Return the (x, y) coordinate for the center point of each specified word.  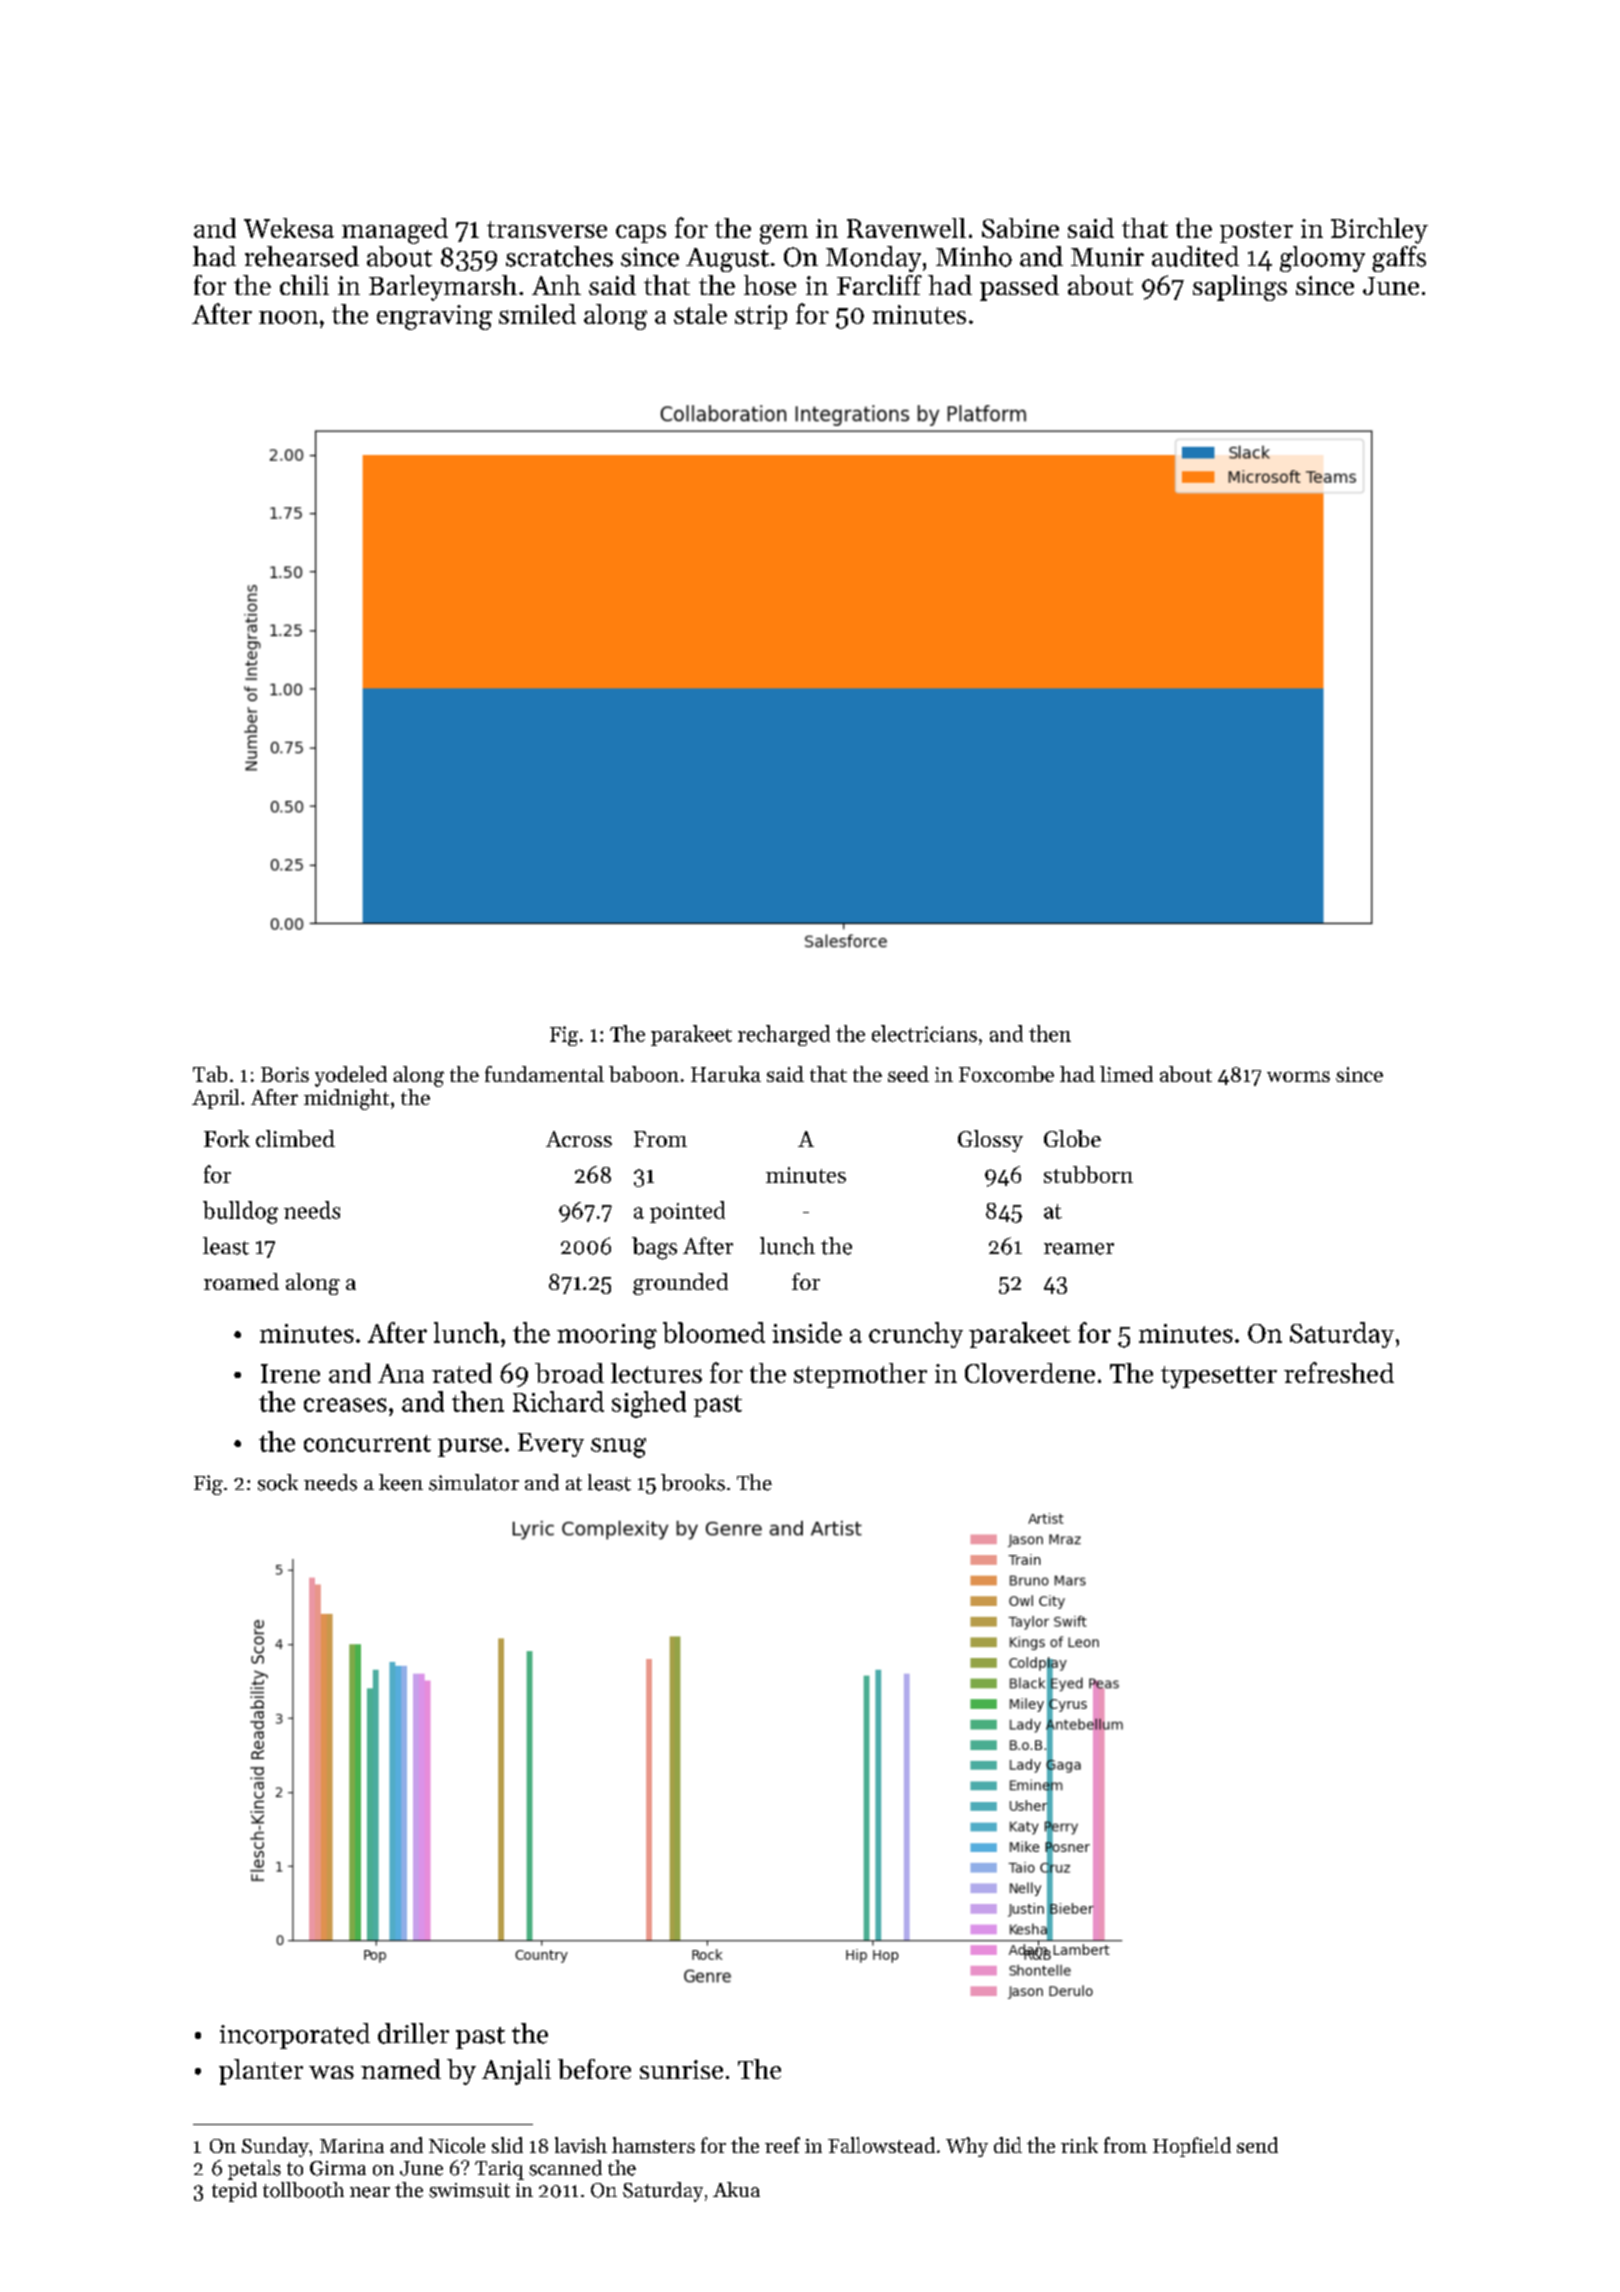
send (1257, 2145)
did (1008, 2145)
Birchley (1379, 231)
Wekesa (289, 228)
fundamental (544, 1074)
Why (967, 2147)
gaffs (1399, 259)
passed (1019, 288)
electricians (924, 1033)
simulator (474, 1482)
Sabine (1020, 228)
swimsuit (469, 2190)
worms (1298, 1076)
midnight (346, 1099)
